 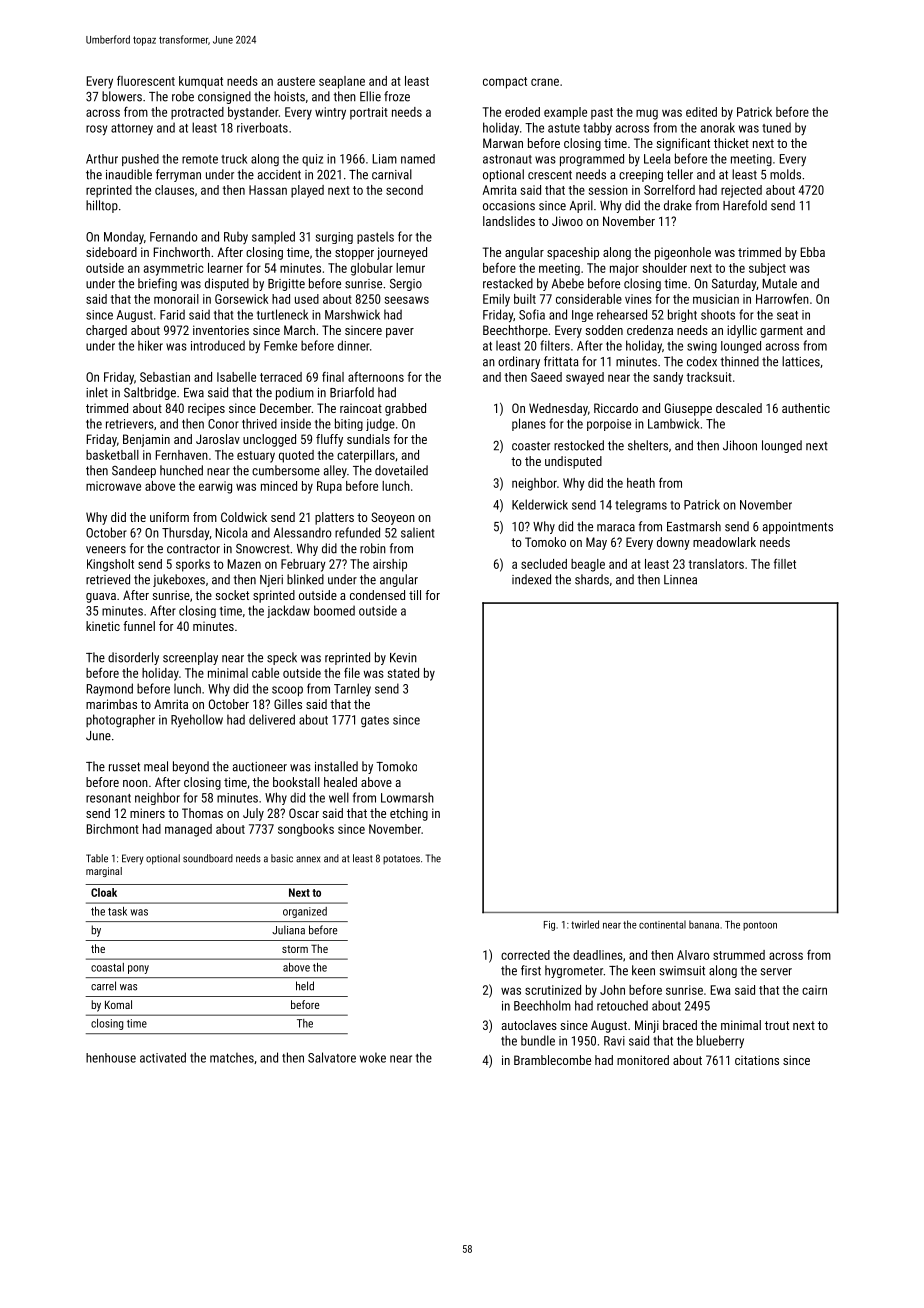 I want to click on descaled, so click(x=739, y=408).
